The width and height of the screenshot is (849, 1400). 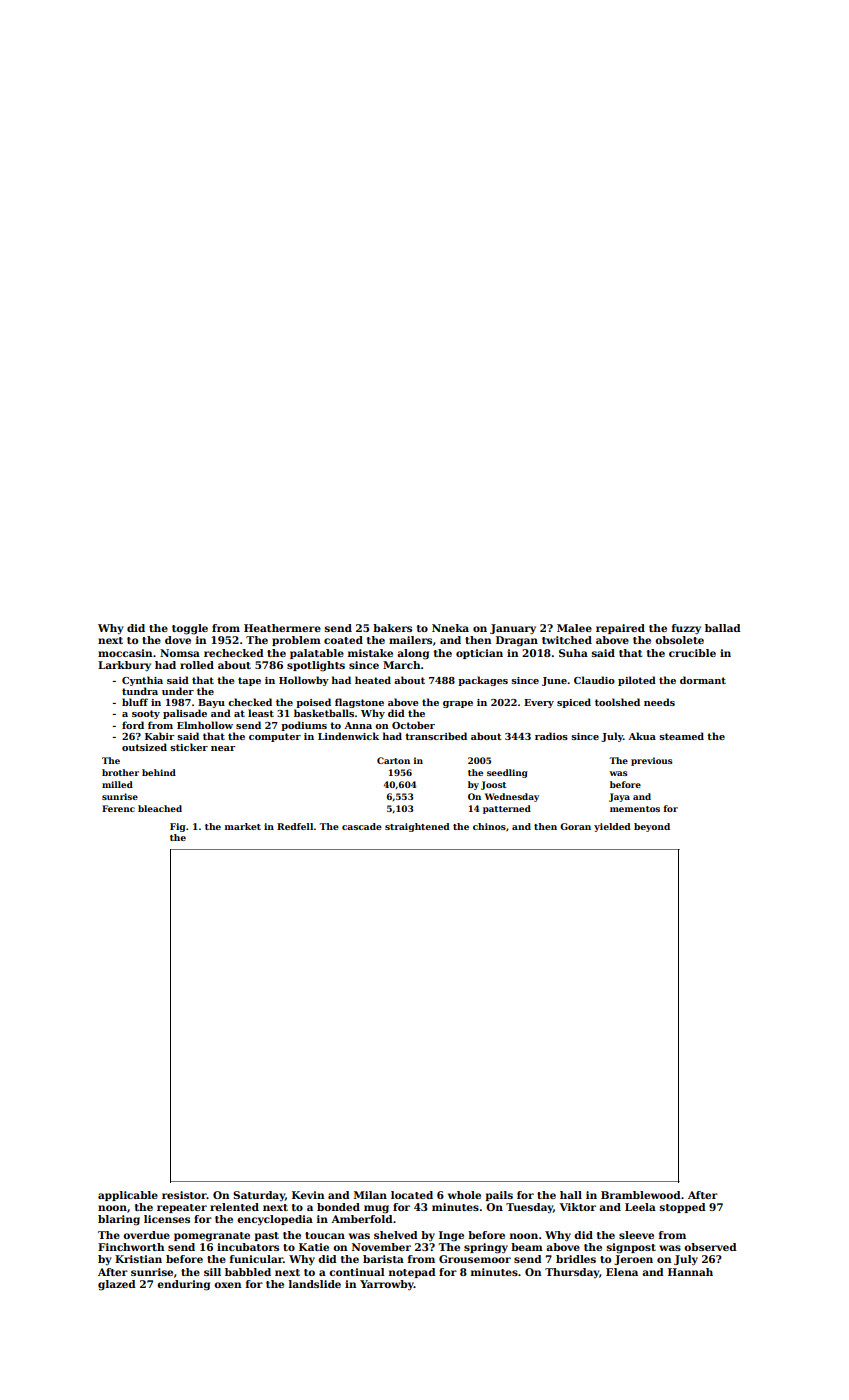 I want to click on straightened, so click(x=417, y=827).
